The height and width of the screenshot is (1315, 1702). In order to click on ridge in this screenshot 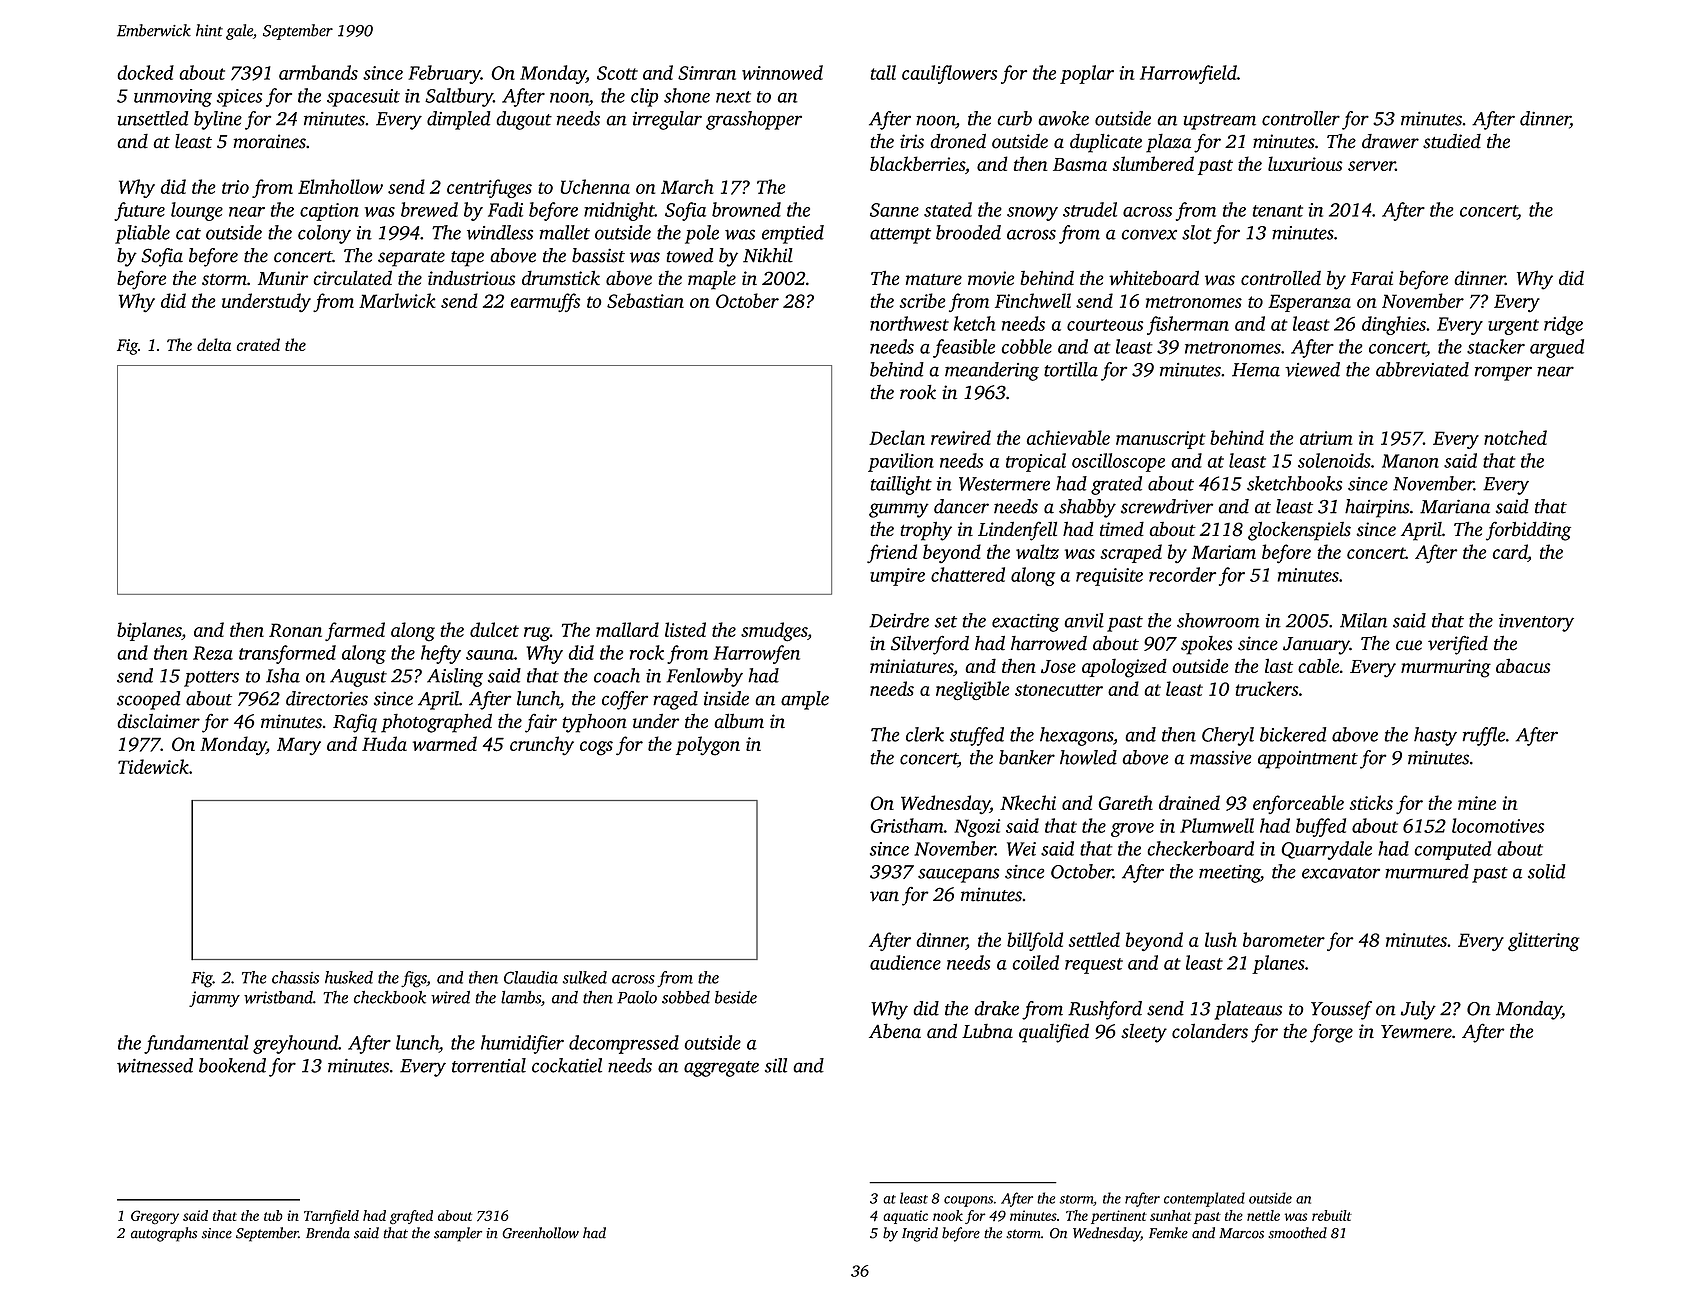, I will do `click(1563, 325)`.
